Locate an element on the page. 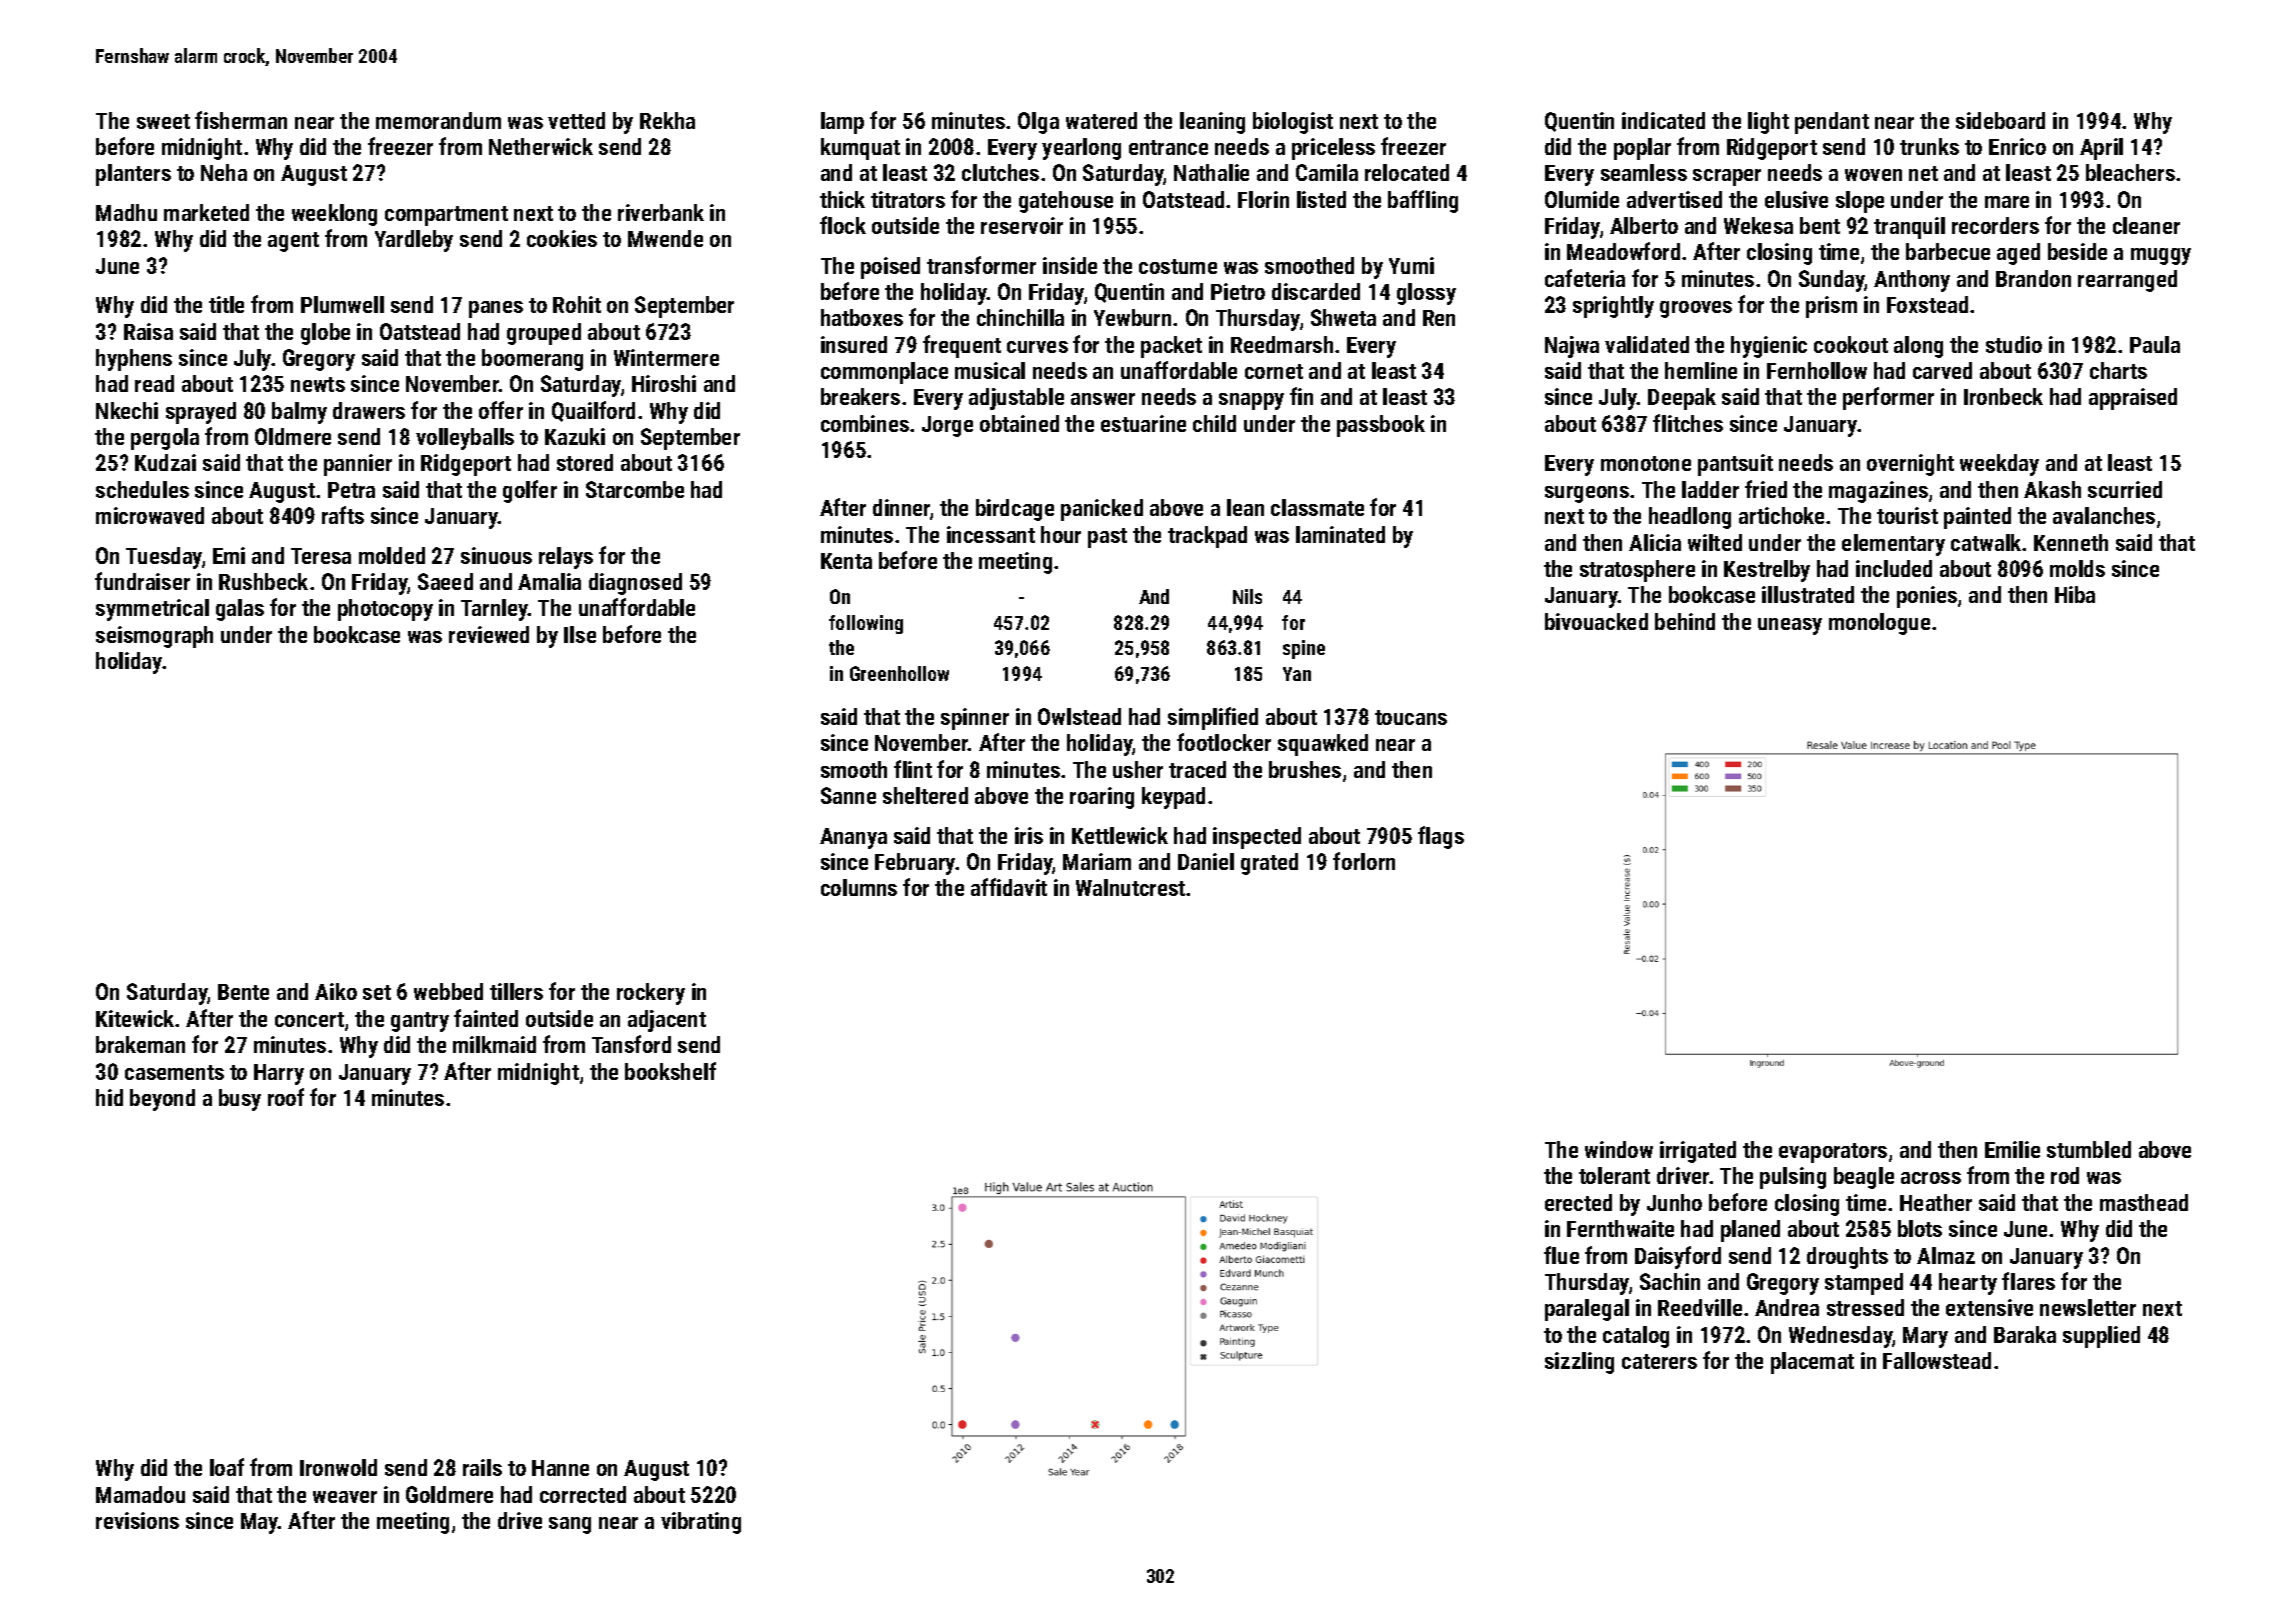 The width and height of the page is (2292, 1620). vetted is located at coordinates (576, 120).
